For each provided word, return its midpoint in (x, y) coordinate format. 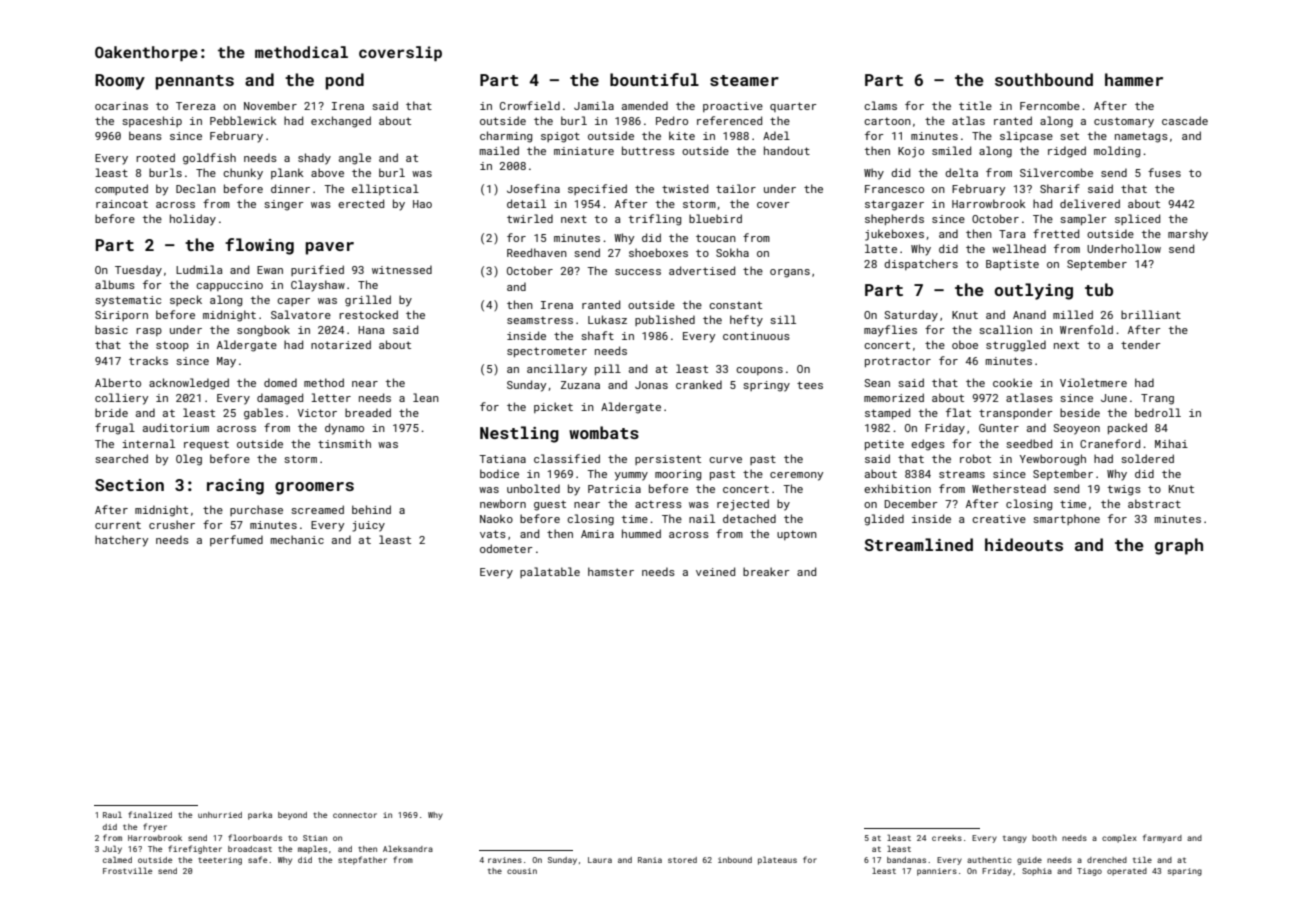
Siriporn (121, 316)
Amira (597, 534)
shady (314, 159)
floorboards (255, 837)
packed (1127, 428)
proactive (733, 107)
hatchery (121, 541)
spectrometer (547, 352)
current (118, 525)
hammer (1134, 79)
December (911, 503)
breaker (766, 571)
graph (1179, 546)
